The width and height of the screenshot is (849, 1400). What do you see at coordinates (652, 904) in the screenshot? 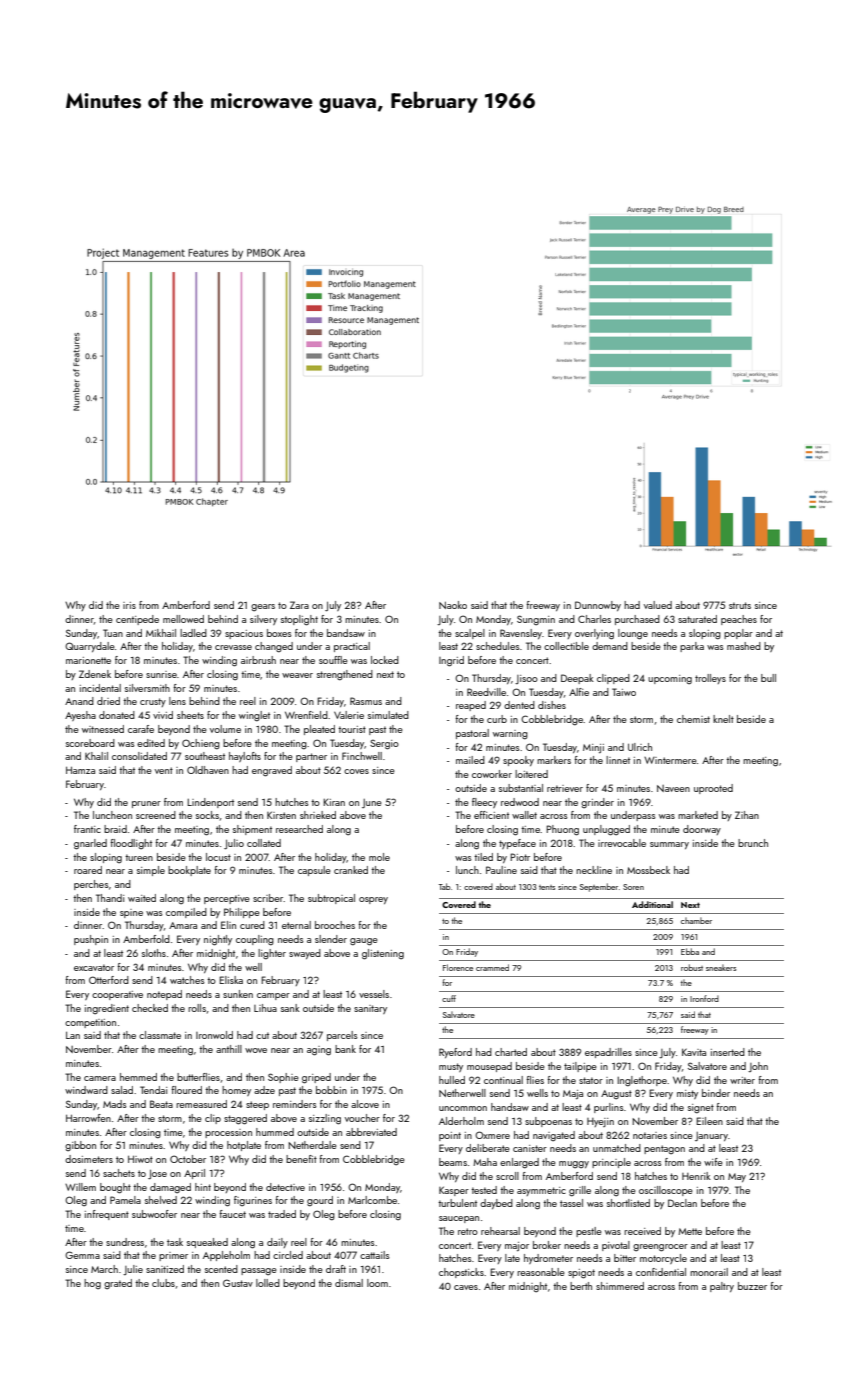
I see `Additional` at bounding box center [652, 904].
